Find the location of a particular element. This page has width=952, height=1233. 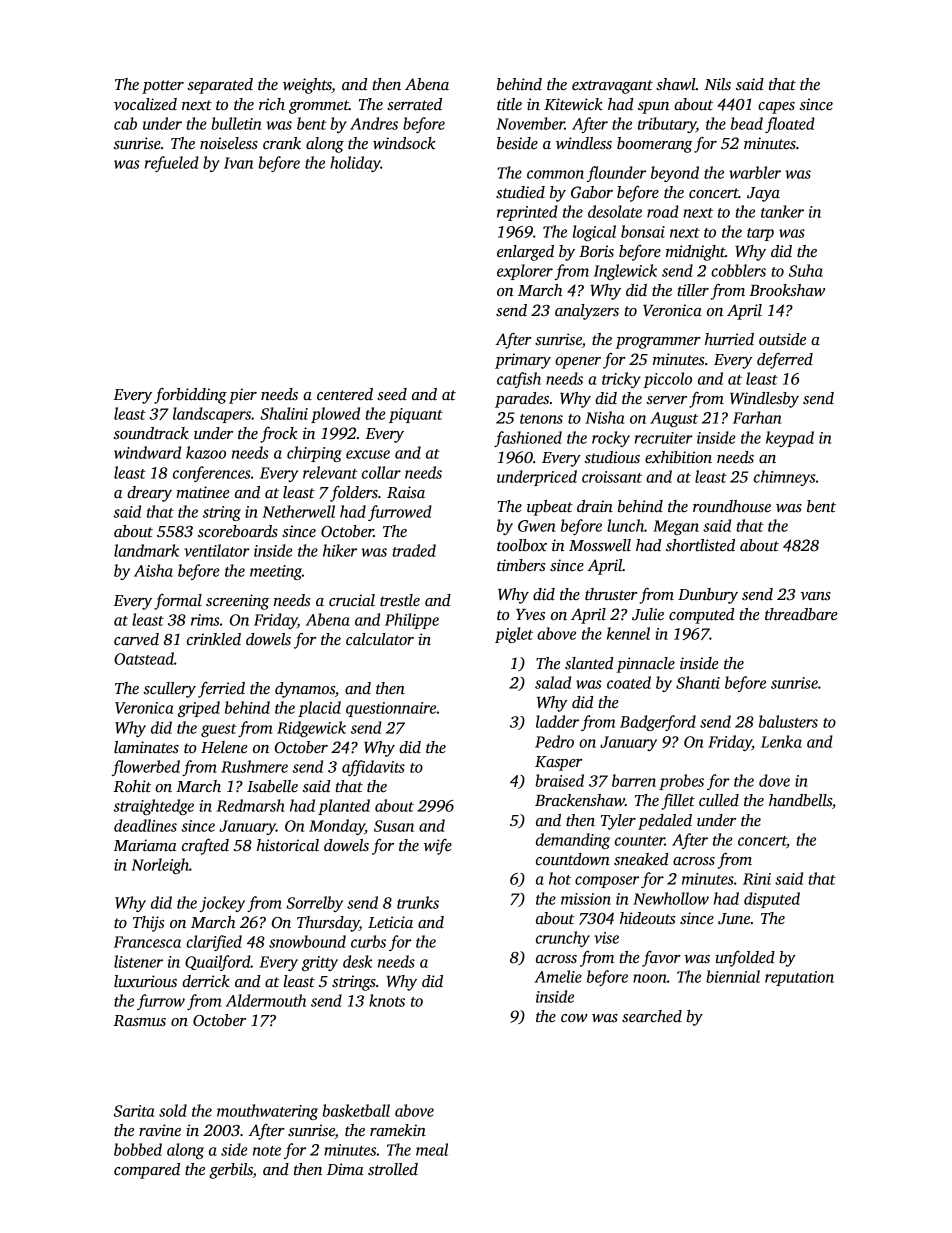

Inglewick is located at coordinates (625, 272).
